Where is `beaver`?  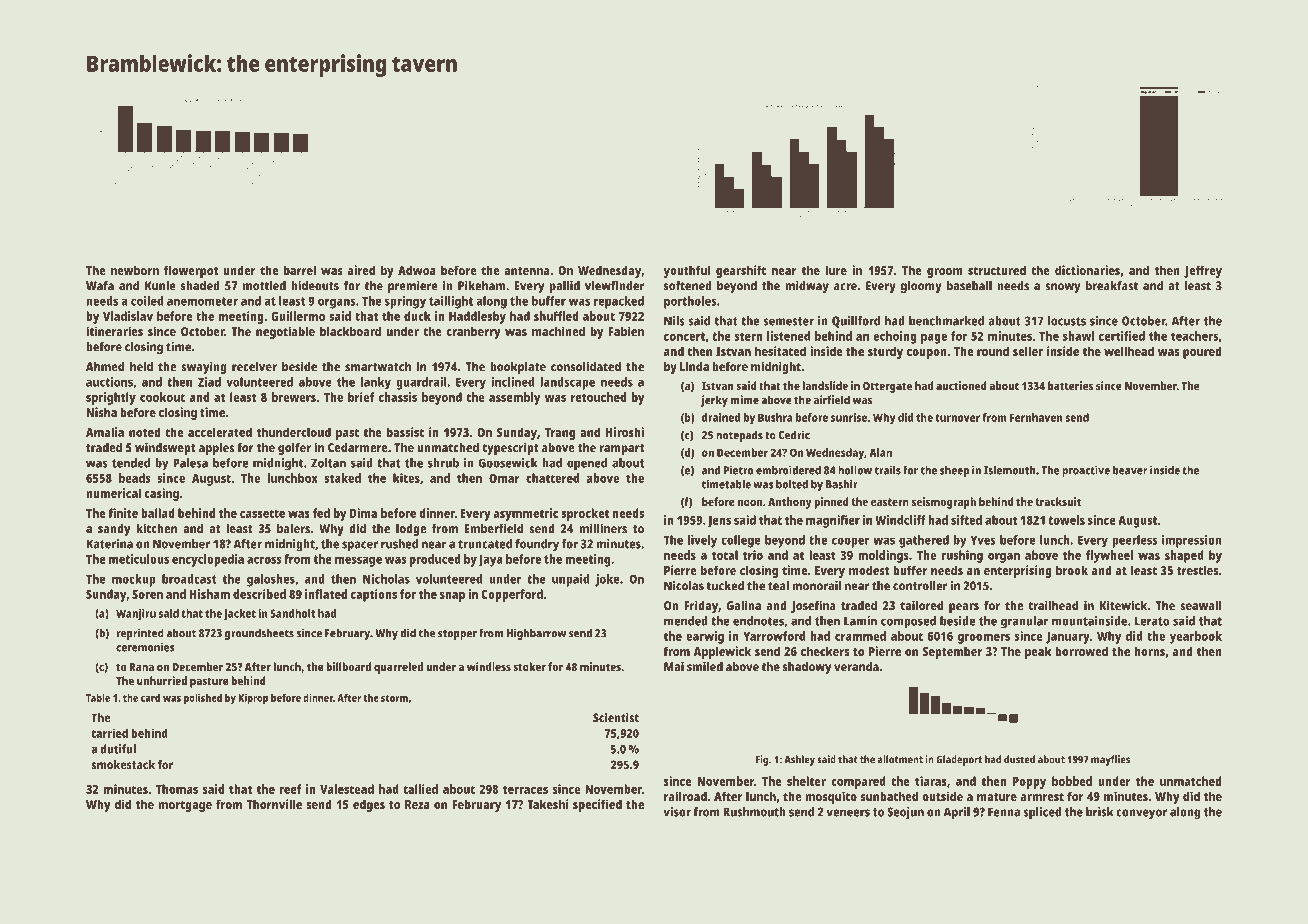 beaver is located at coordinates (1130, 470).
